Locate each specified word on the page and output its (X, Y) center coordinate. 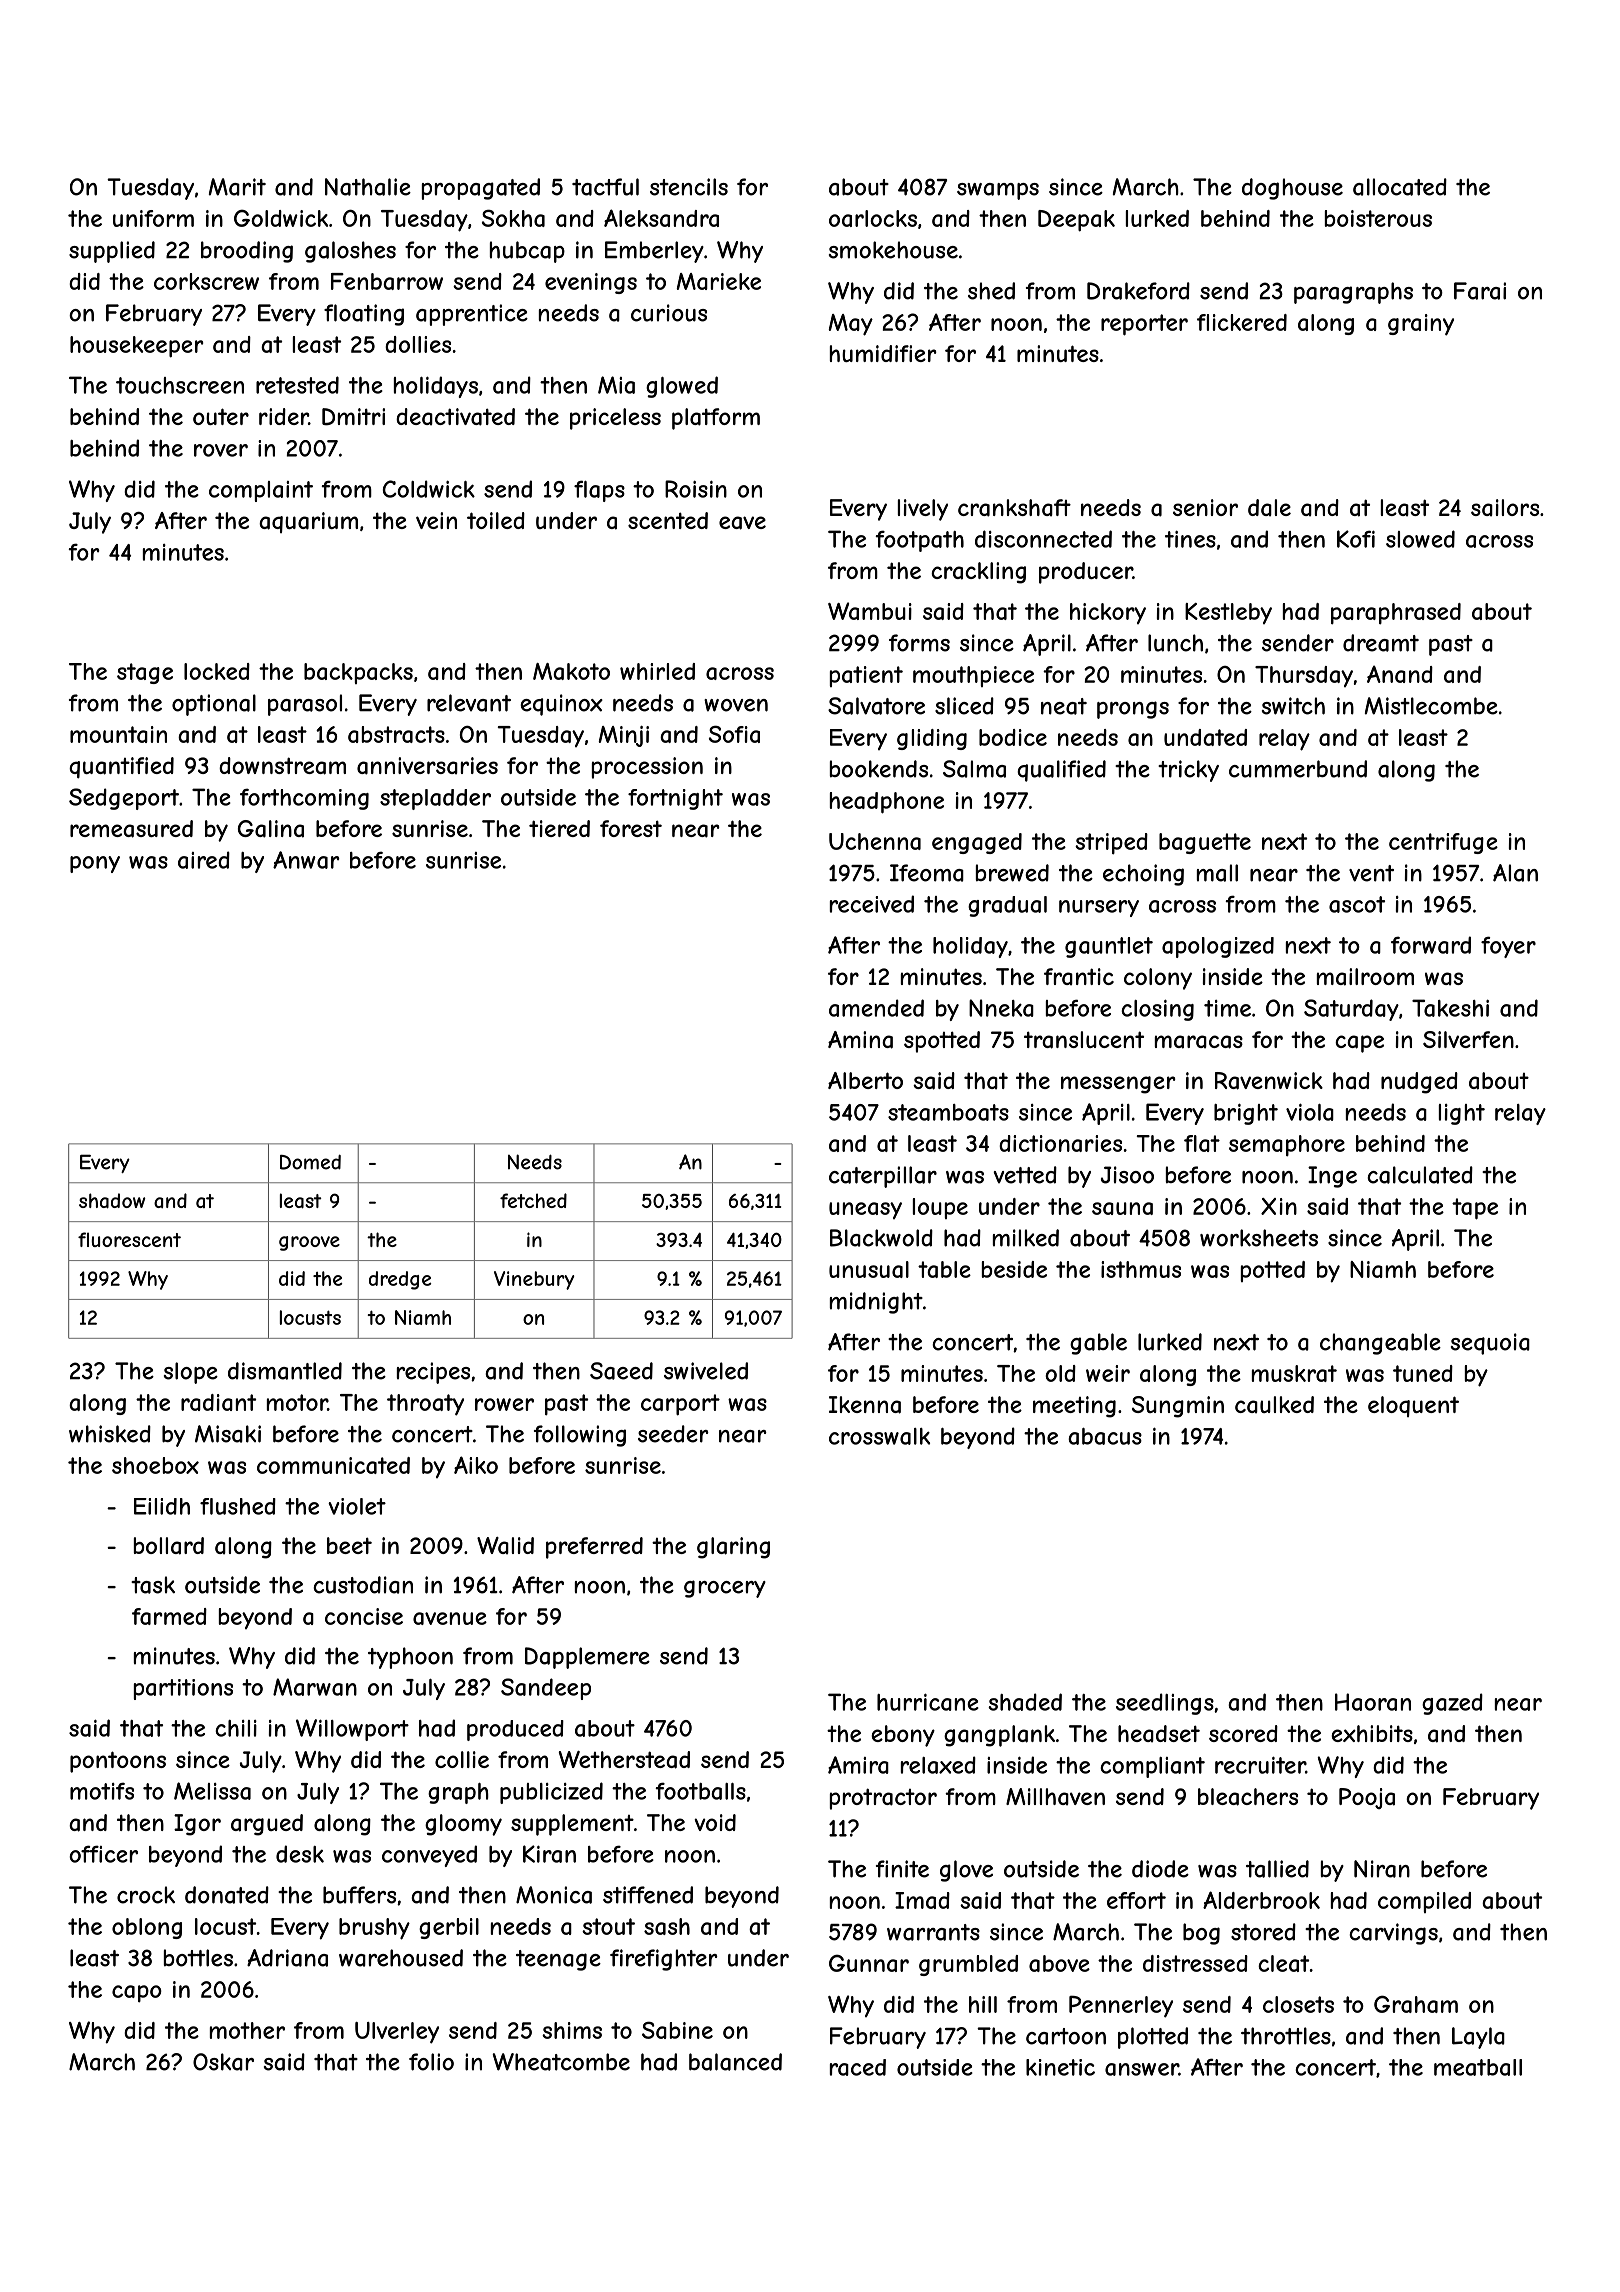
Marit (237, 187)
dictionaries (1060, 1143)
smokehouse (893, 250)
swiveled (706, 1371)
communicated (333, 1465)
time (1227, 1008)
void (715, 1822)
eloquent (1413, 1406)
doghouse (1292, 189)
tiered (559, 828)
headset (1159, 1734)
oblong (147, 1928)
